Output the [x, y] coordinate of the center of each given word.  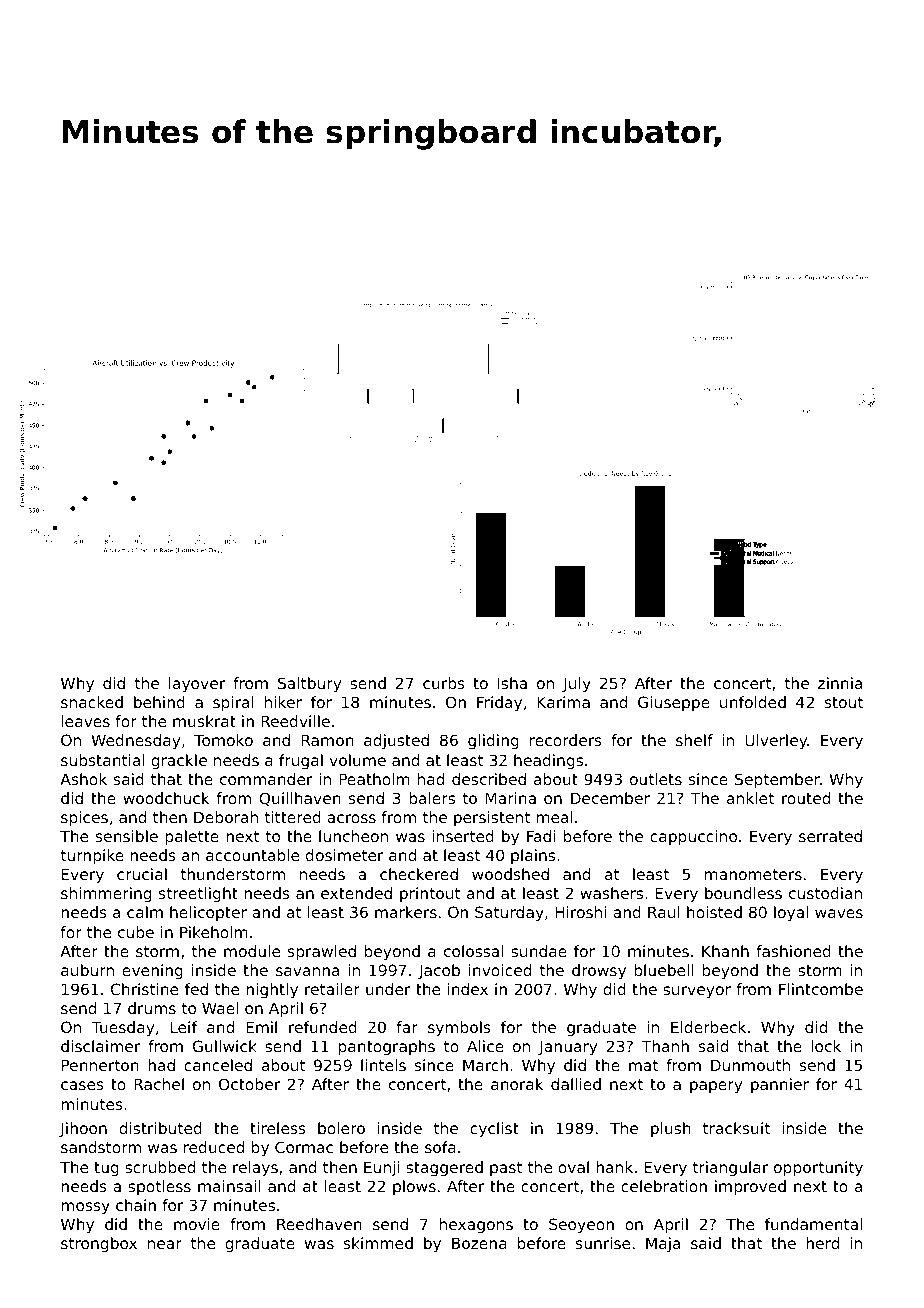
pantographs [387, 1047]
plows [414, 1187]
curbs [444, 683]
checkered [419, 874]
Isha [512, 683]
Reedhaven [319, 1224]
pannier [780, 1085]
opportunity [818, 1168]
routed [806, 798]
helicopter [208, 913]
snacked [92, 702]
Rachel [159, 1084]
